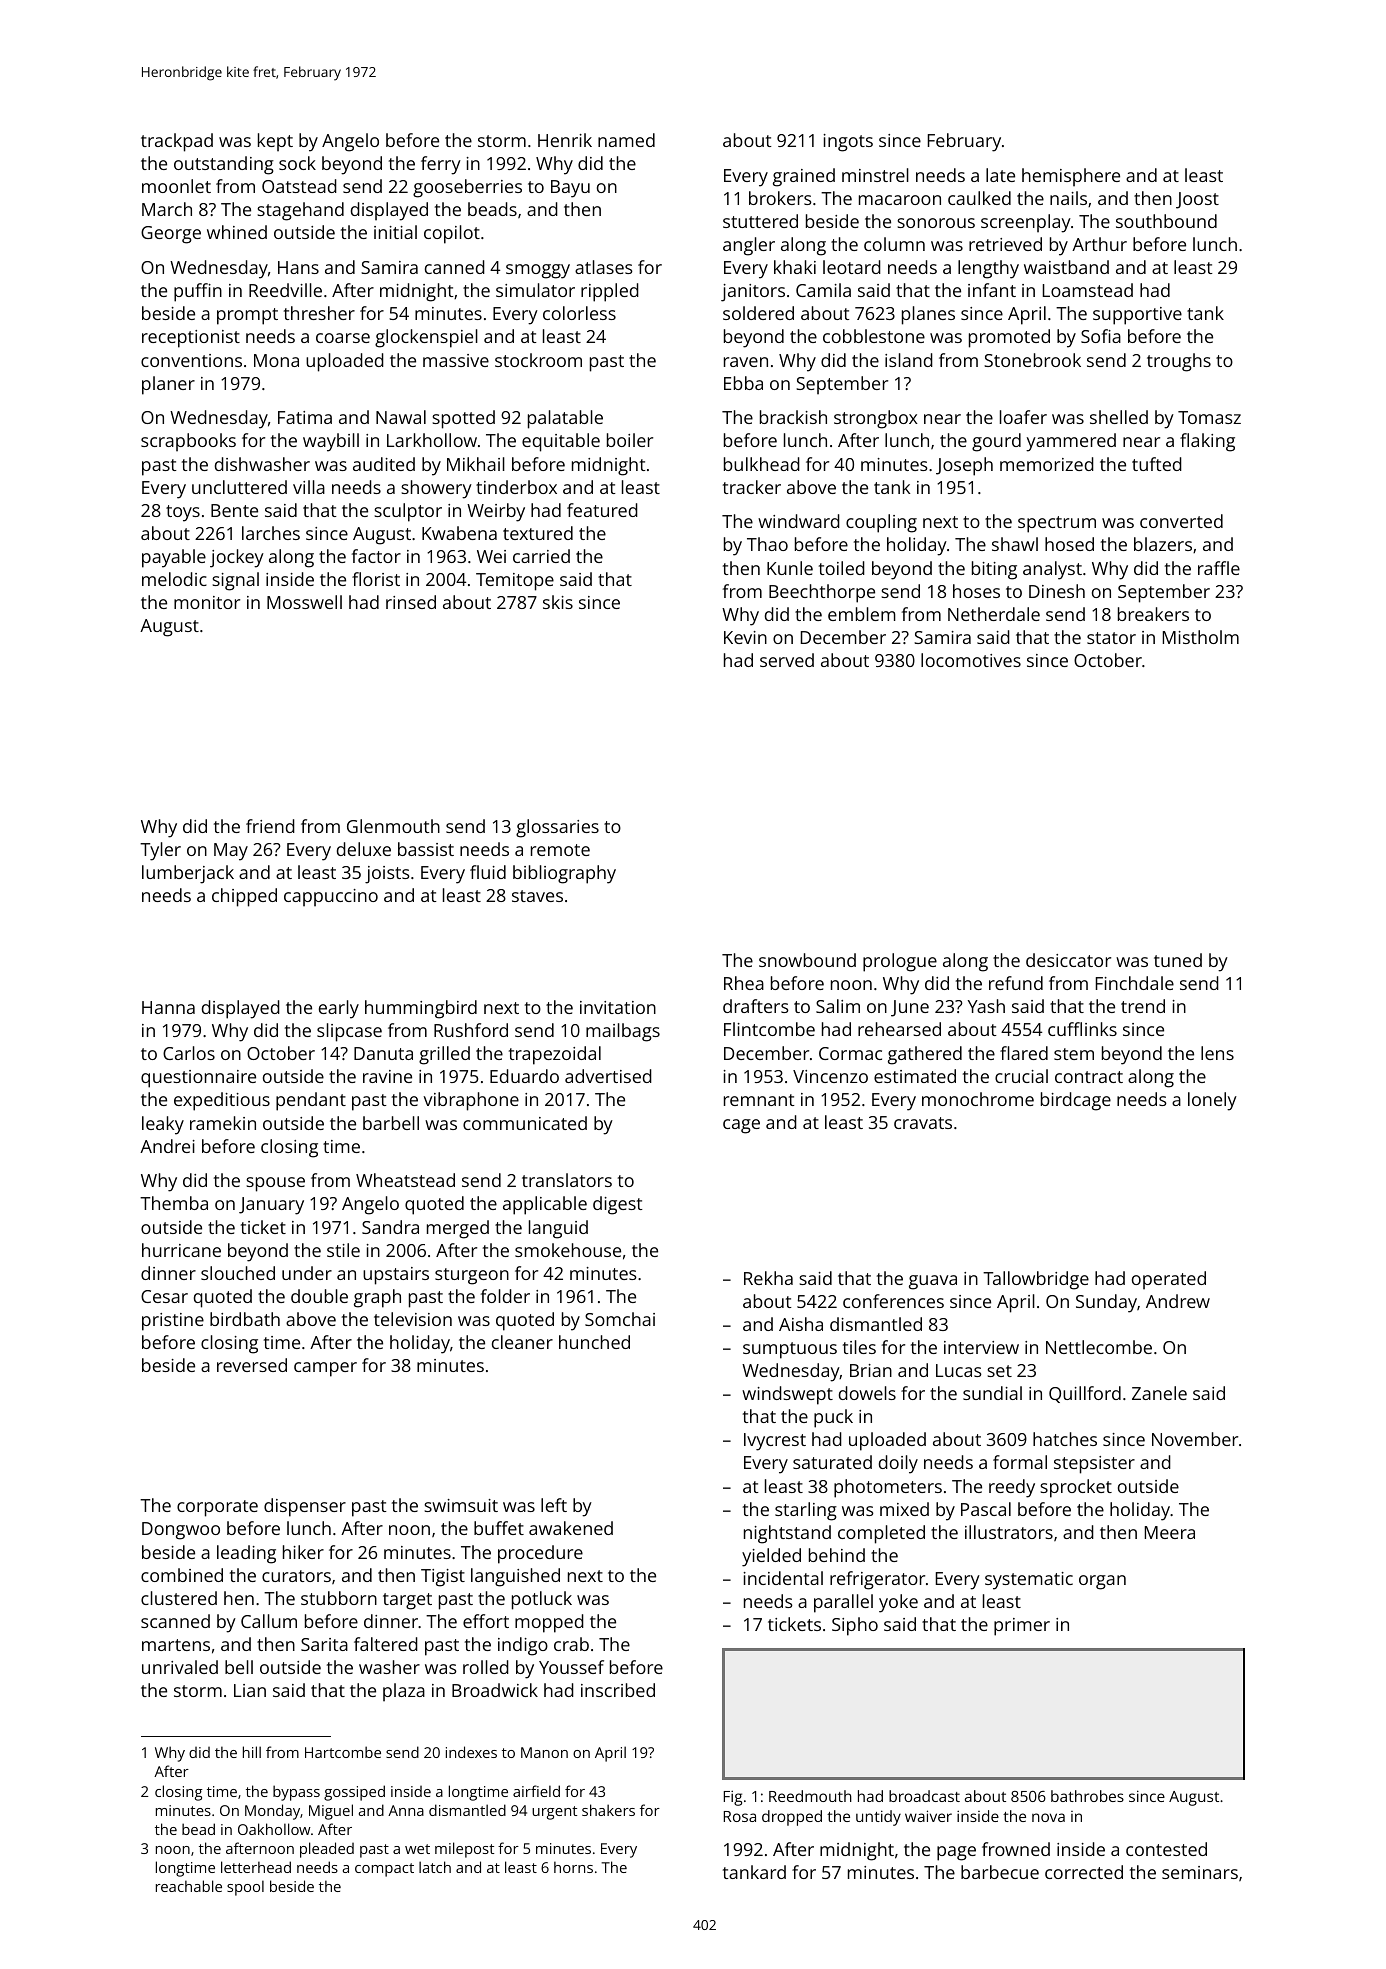 This document has width=1386, height=1969. I want to click on Wheatstead, so click(405, 1180).
